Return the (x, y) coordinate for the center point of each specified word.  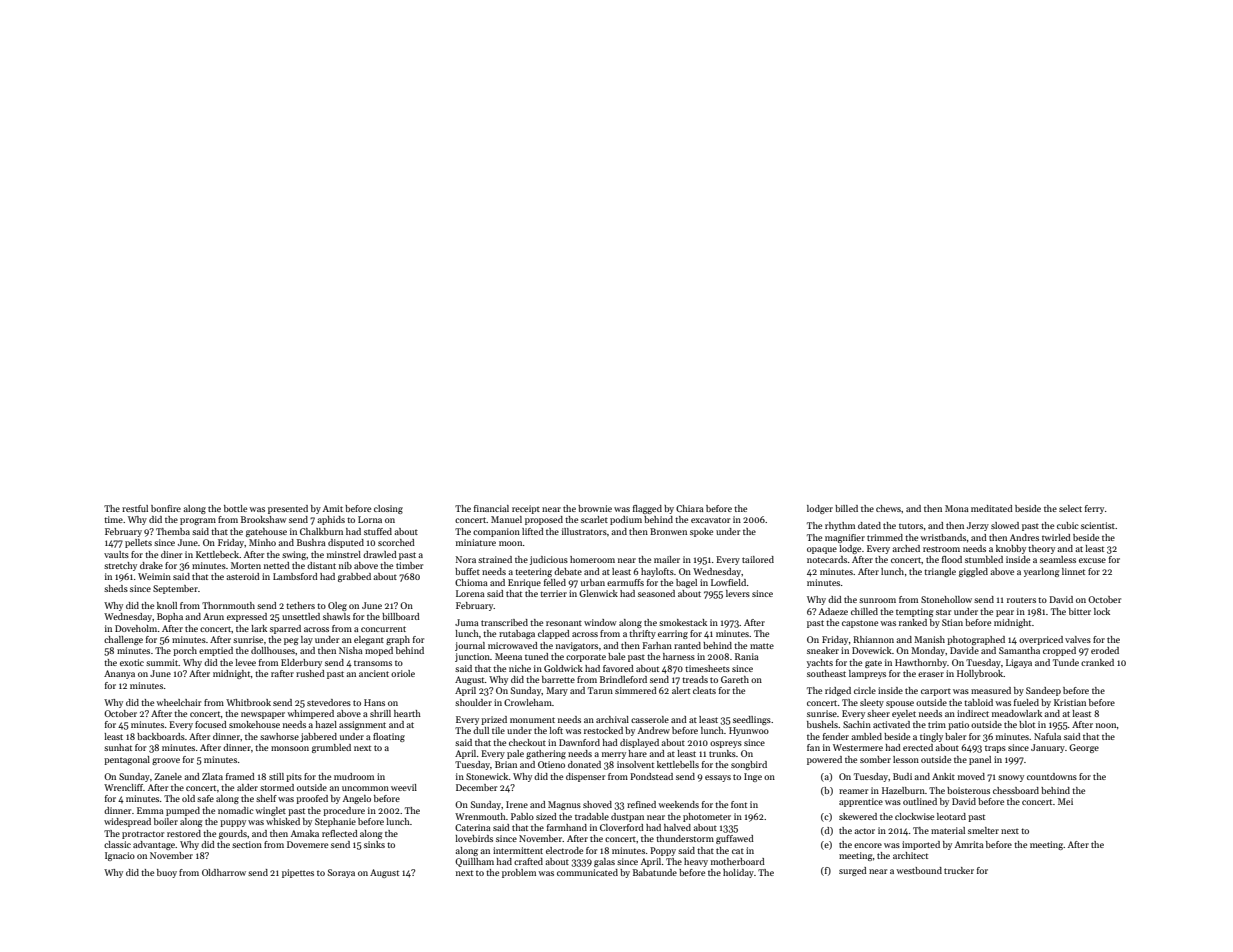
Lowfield (728, 582)
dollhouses (273, 650)
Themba (173, 531)
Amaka (305, 833)
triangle (940, 572)
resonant (564, 623)
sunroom (877, 600)
